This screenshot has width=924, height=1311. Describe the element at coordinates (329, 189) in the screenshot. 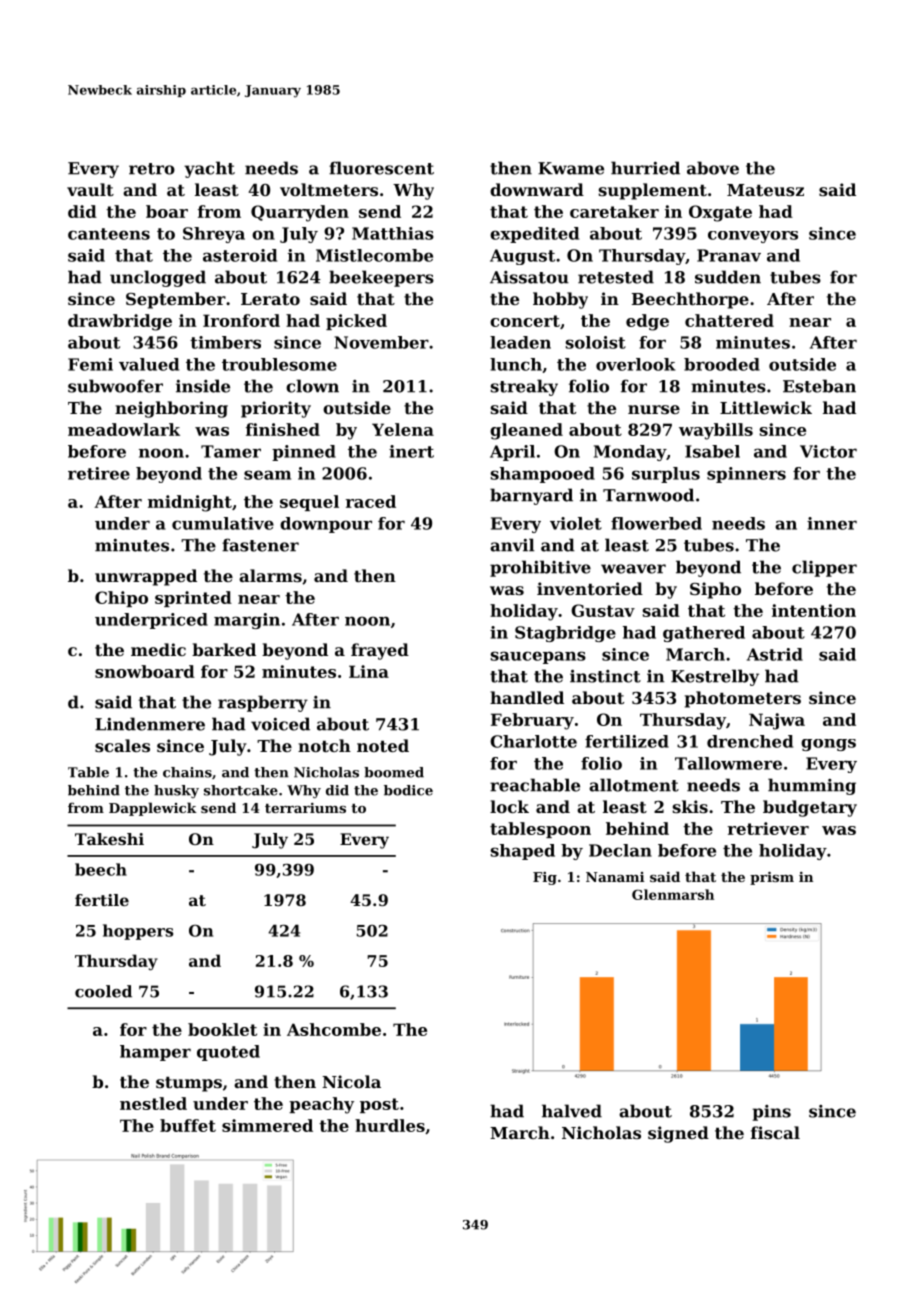

I see `voltmeters` at that location.
